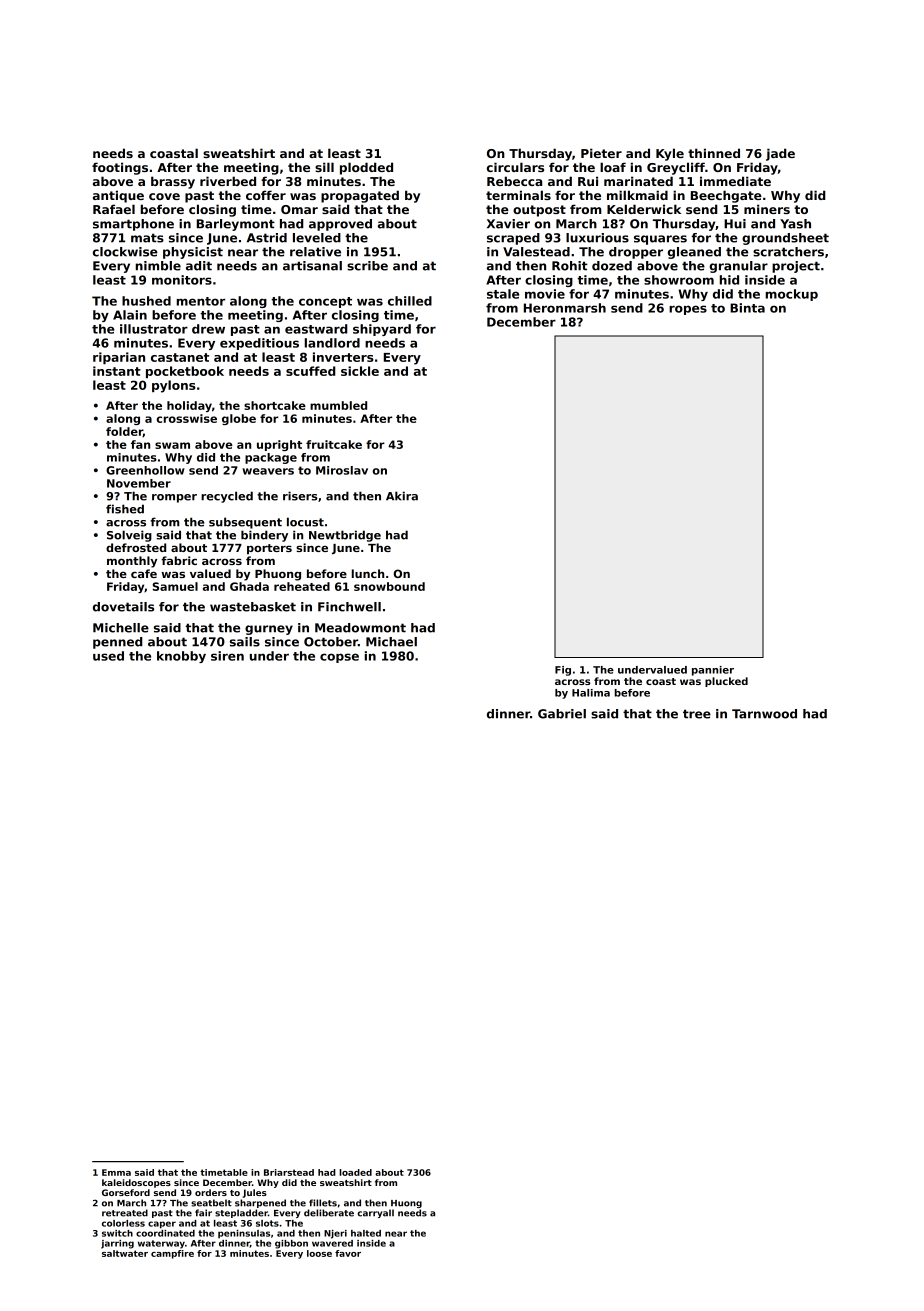  I want to click on colorless, so click(123, 1223).
